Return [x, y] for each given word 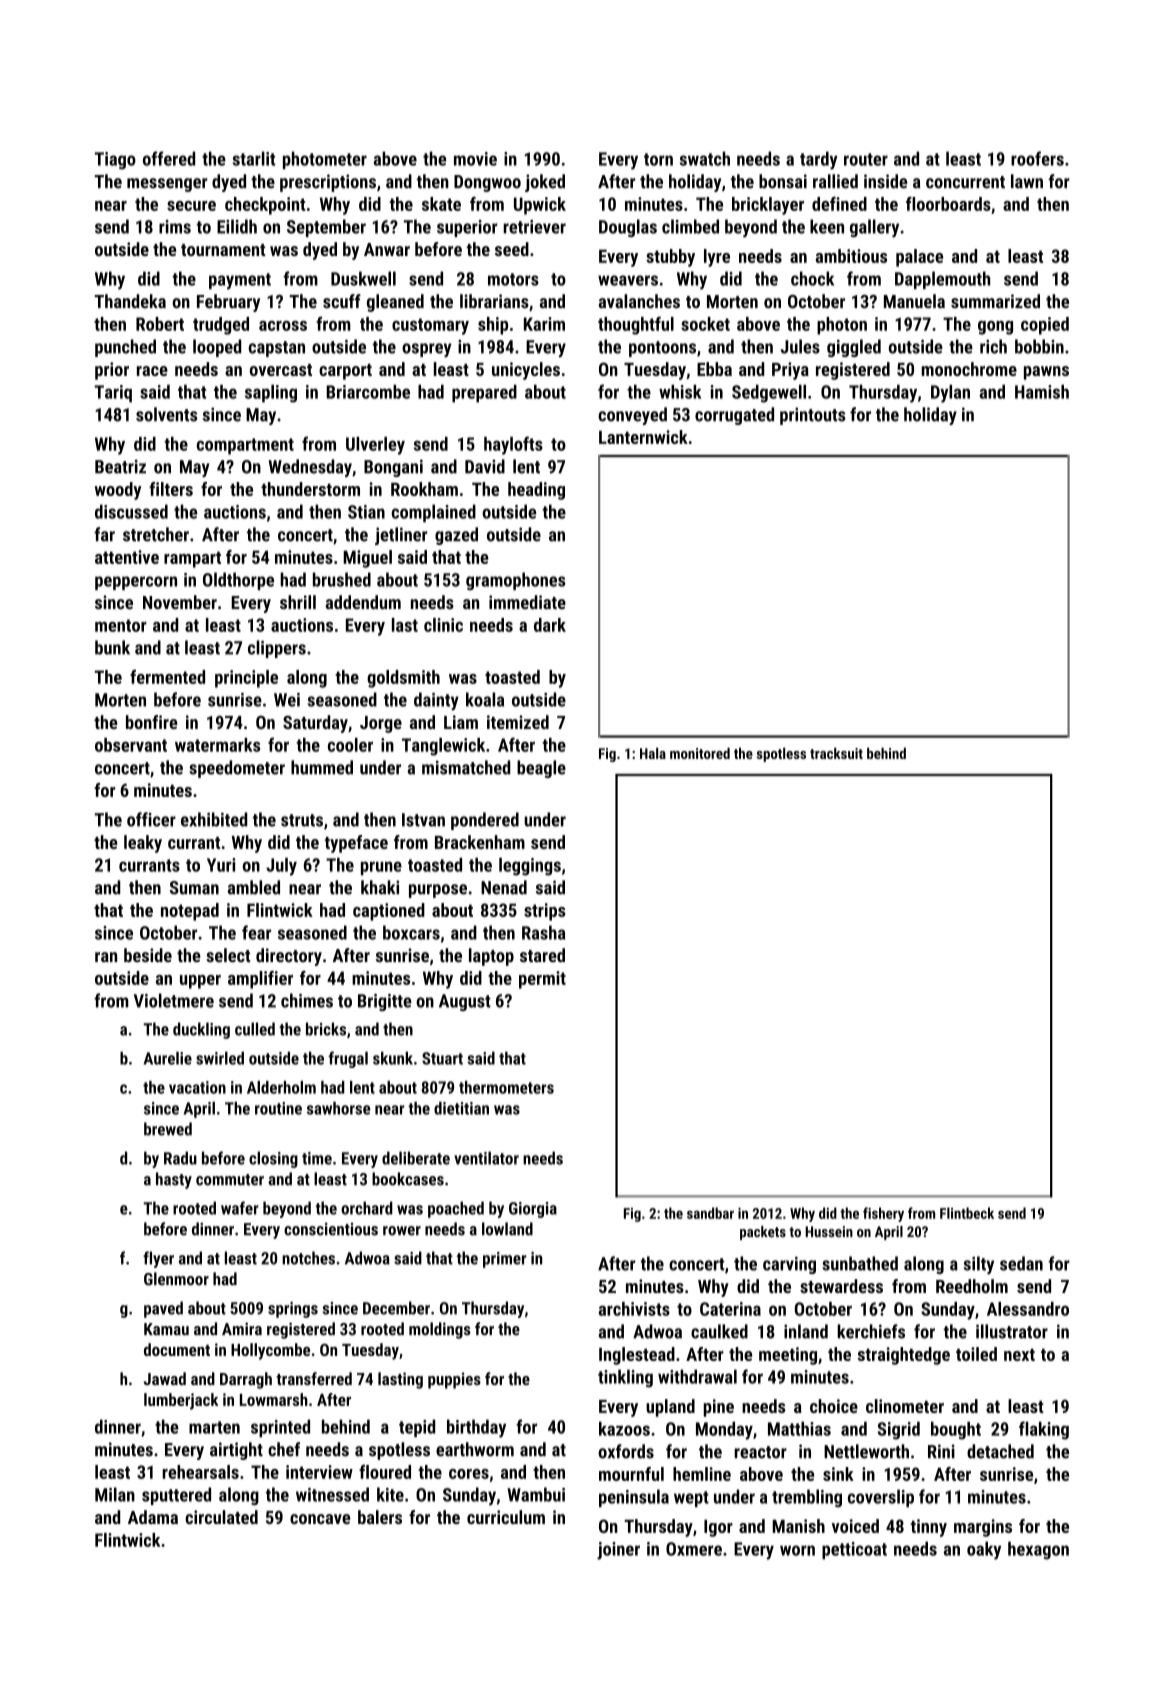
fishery [883, 1214]
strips [545, 912]
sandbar [710, 1213]
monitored [700, 753]
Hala [653, 753]
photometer [325, 160]
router [866, 159]
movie [475, 159]
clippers [277, 649]
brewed [168, 1129]
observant [131, 745]
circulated [221, 1517]
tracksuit [836, 753]
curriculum [506, 1517]
